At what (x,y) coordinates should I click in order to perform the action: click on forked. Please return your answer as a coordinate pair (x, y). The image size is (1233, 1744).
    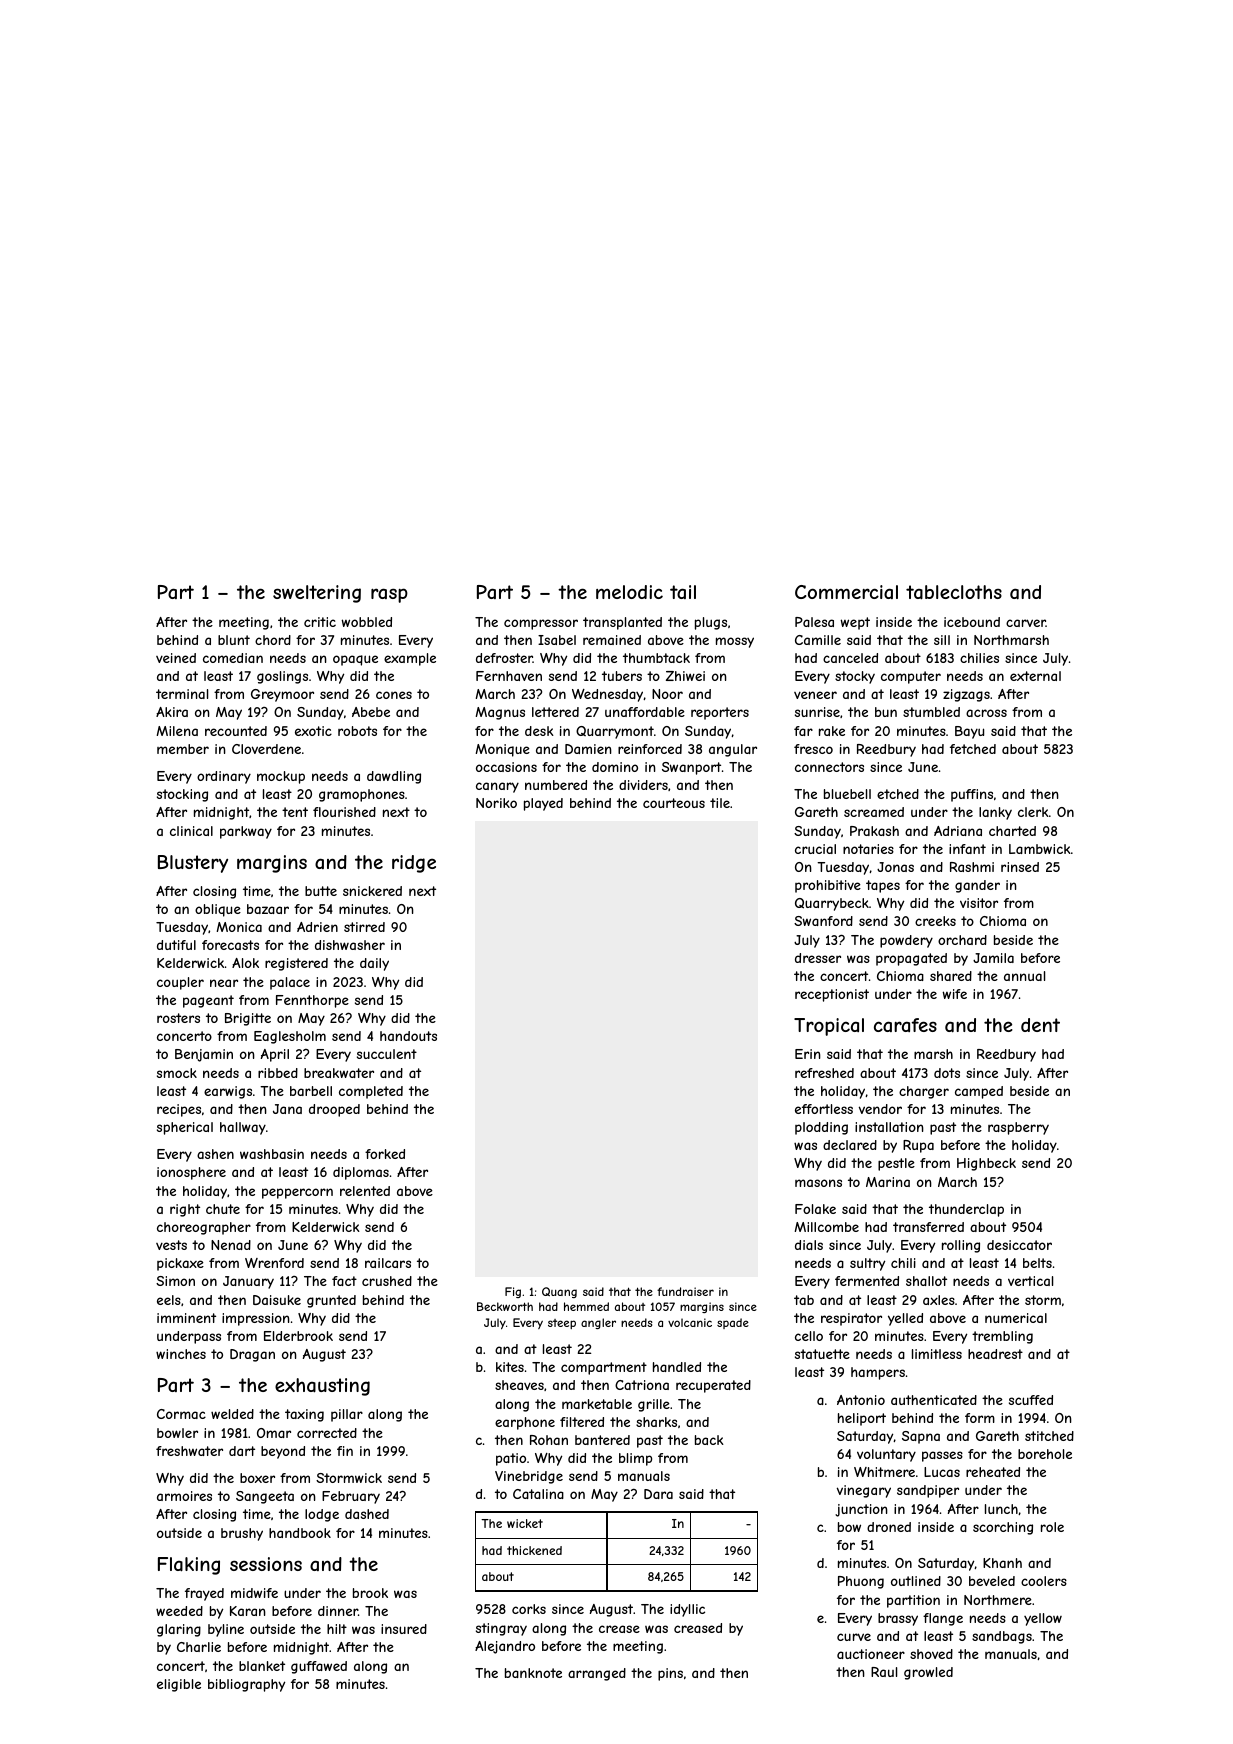
    Looking at the image, I should click on (385, 1154).
